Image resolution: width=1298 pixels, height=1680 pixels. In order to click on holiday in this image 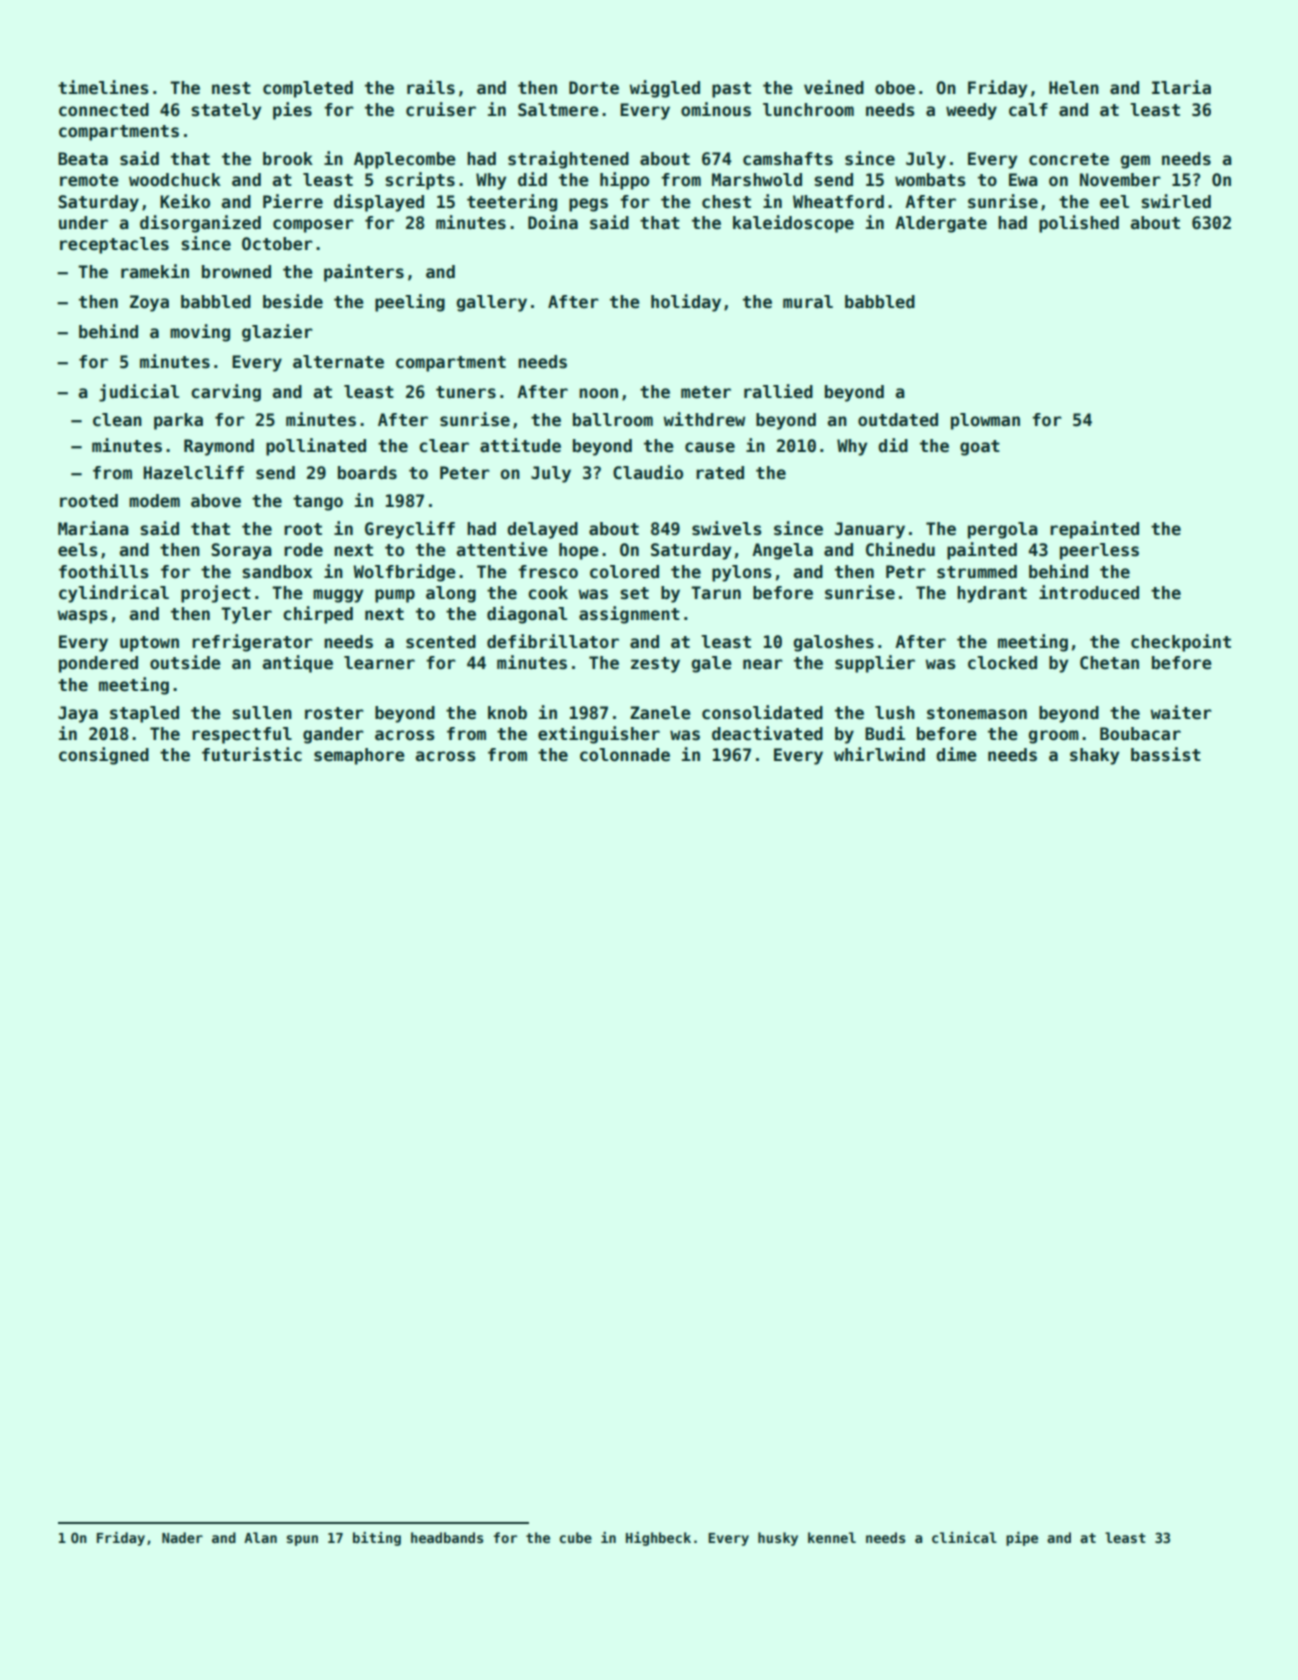, I will do `click(686, 303)`.
